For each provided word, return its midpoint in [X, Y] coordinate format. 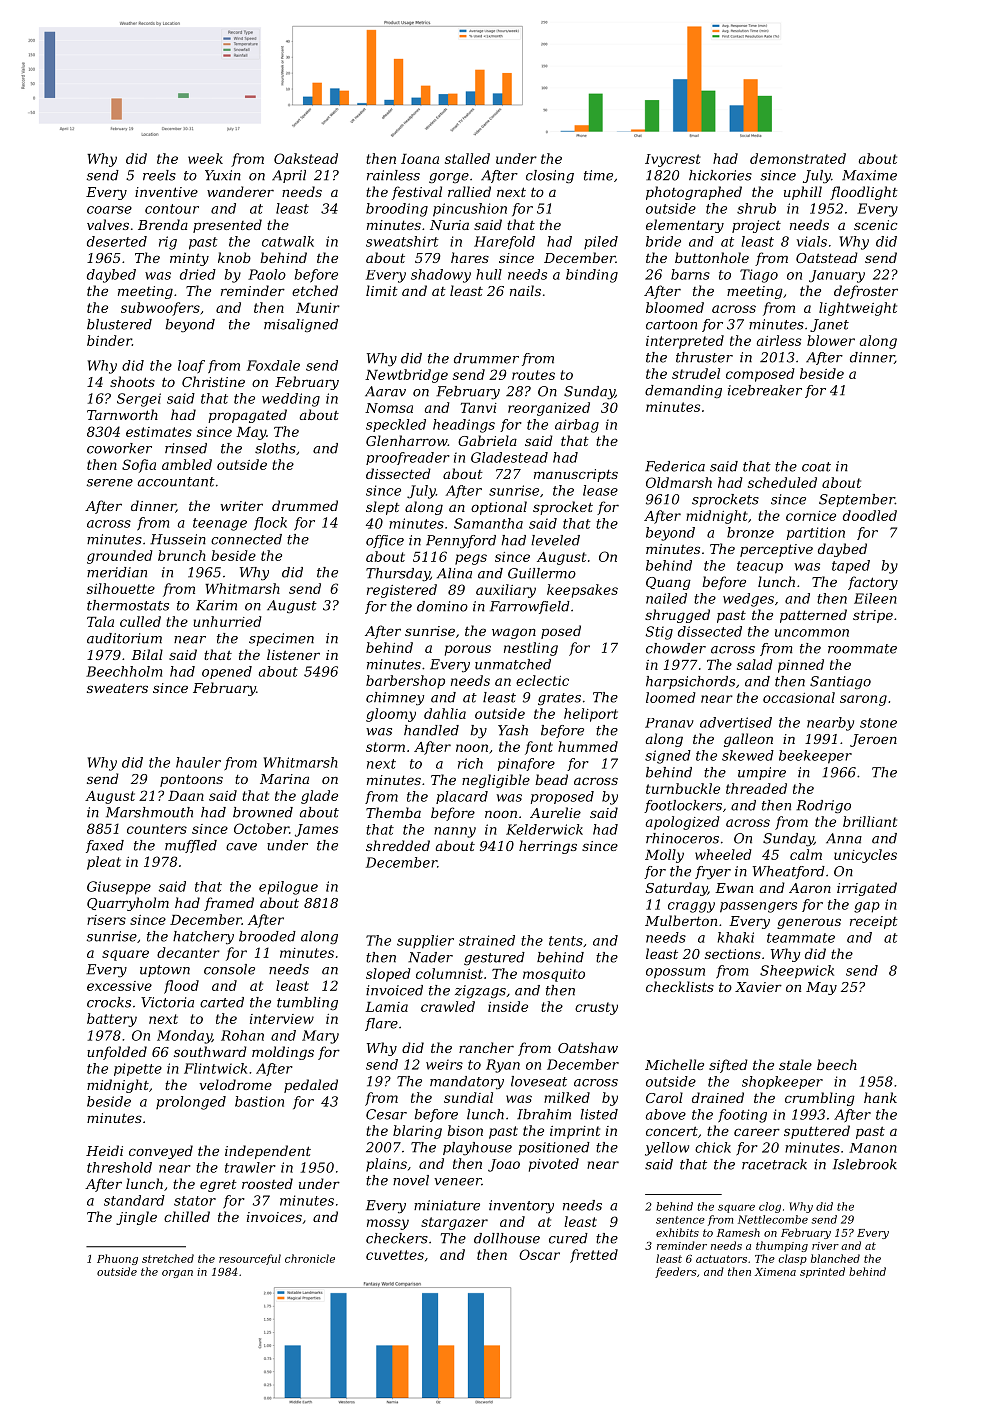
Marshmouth [149, 812]
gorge [449, 178]
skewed [748, 755]
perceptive [776, 550]
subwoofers [160, 309]
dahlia [445, 713]
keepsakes [582, 591]
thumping [782, 1246]
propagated [247, 416]
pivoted [554, 1165]
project [756, 226]
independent [268, 1152]
